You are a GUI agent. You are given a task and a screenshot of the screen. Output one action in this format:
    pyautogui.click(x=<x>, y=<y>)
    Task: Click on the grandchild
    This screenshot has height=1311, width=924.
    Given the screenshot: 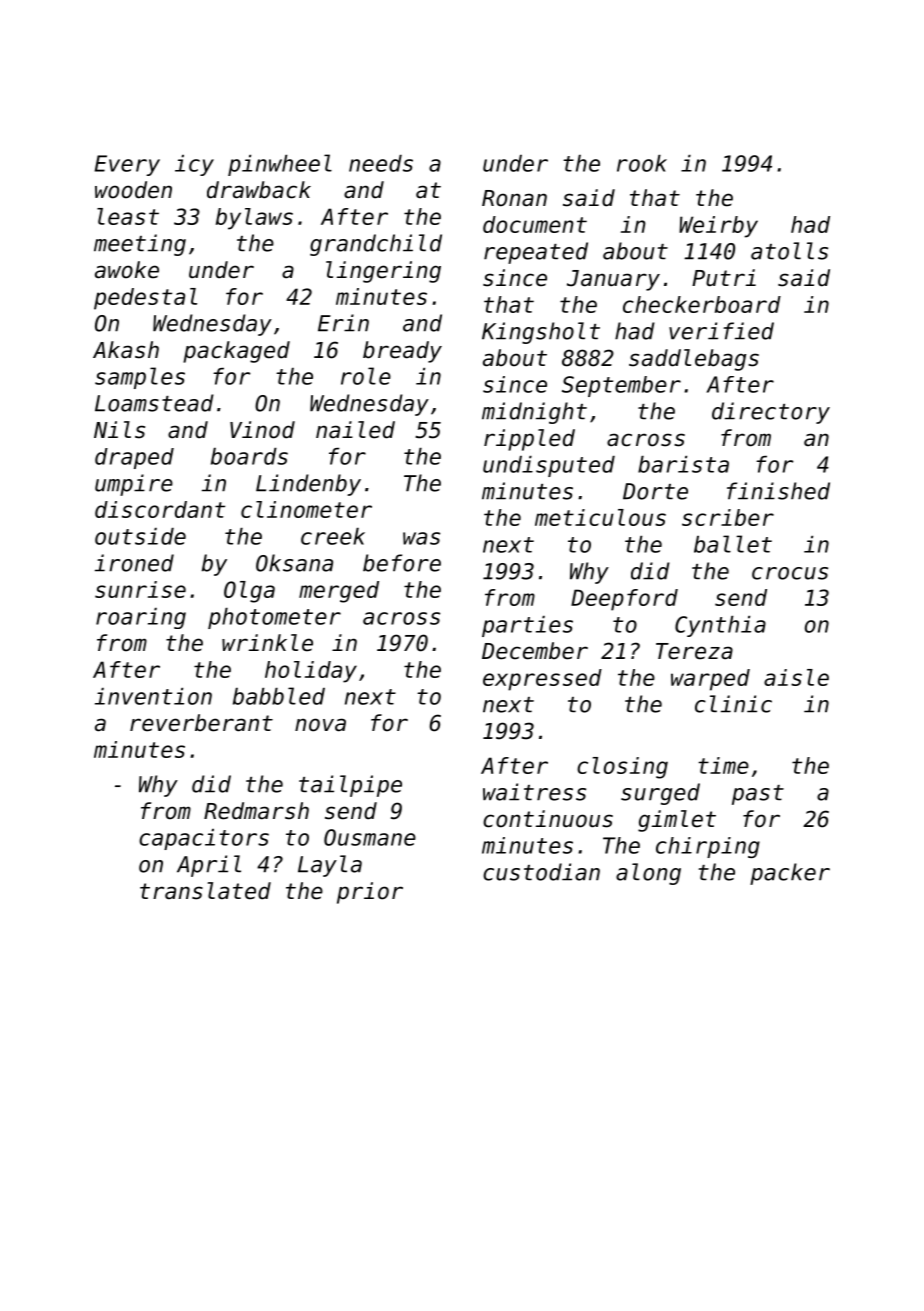 What is the action you would take?
    pyautogui.click(x=376, y=245)
